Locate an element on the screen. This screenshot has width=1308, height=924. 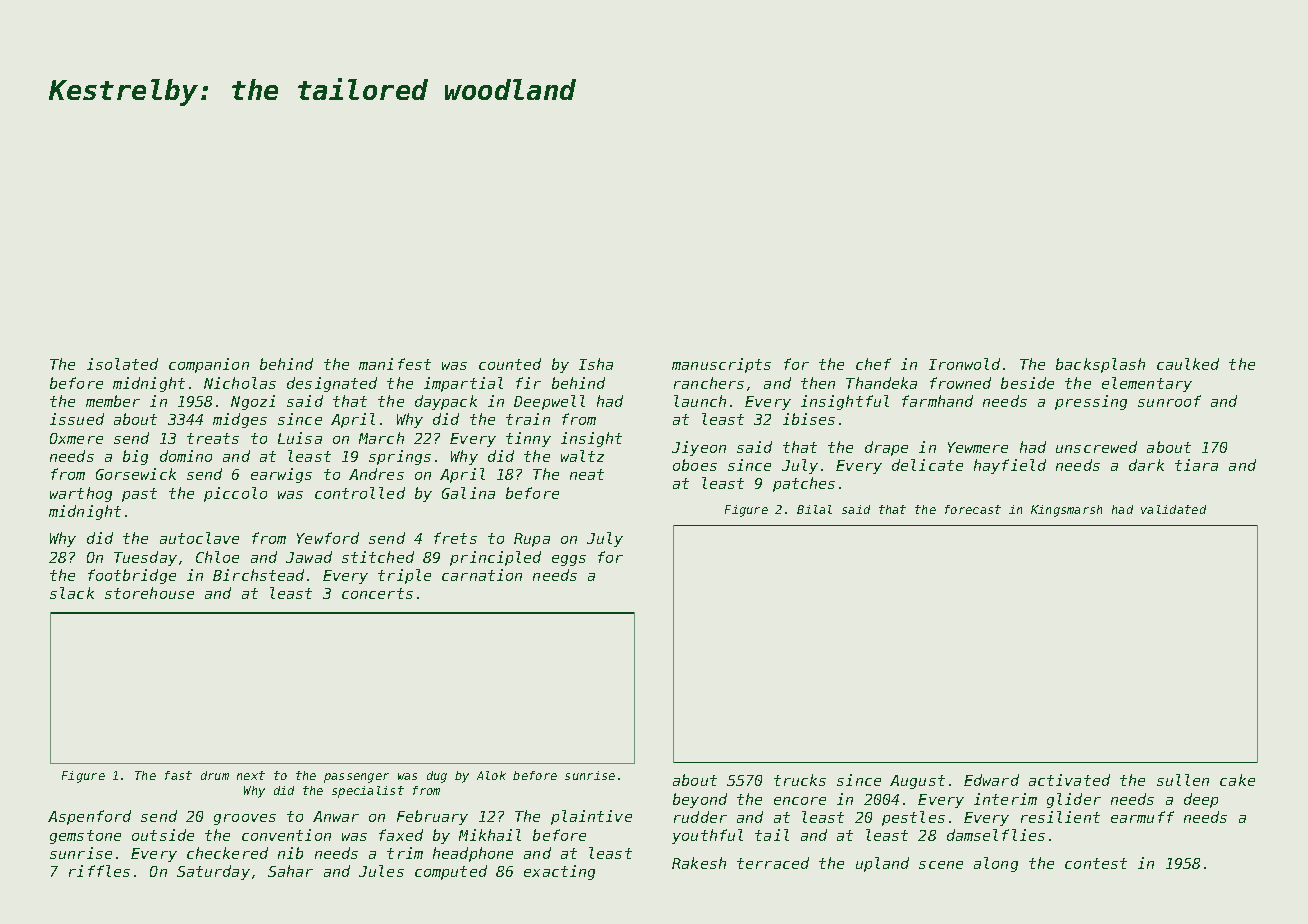
companion is located at coordinates (209, 365).
